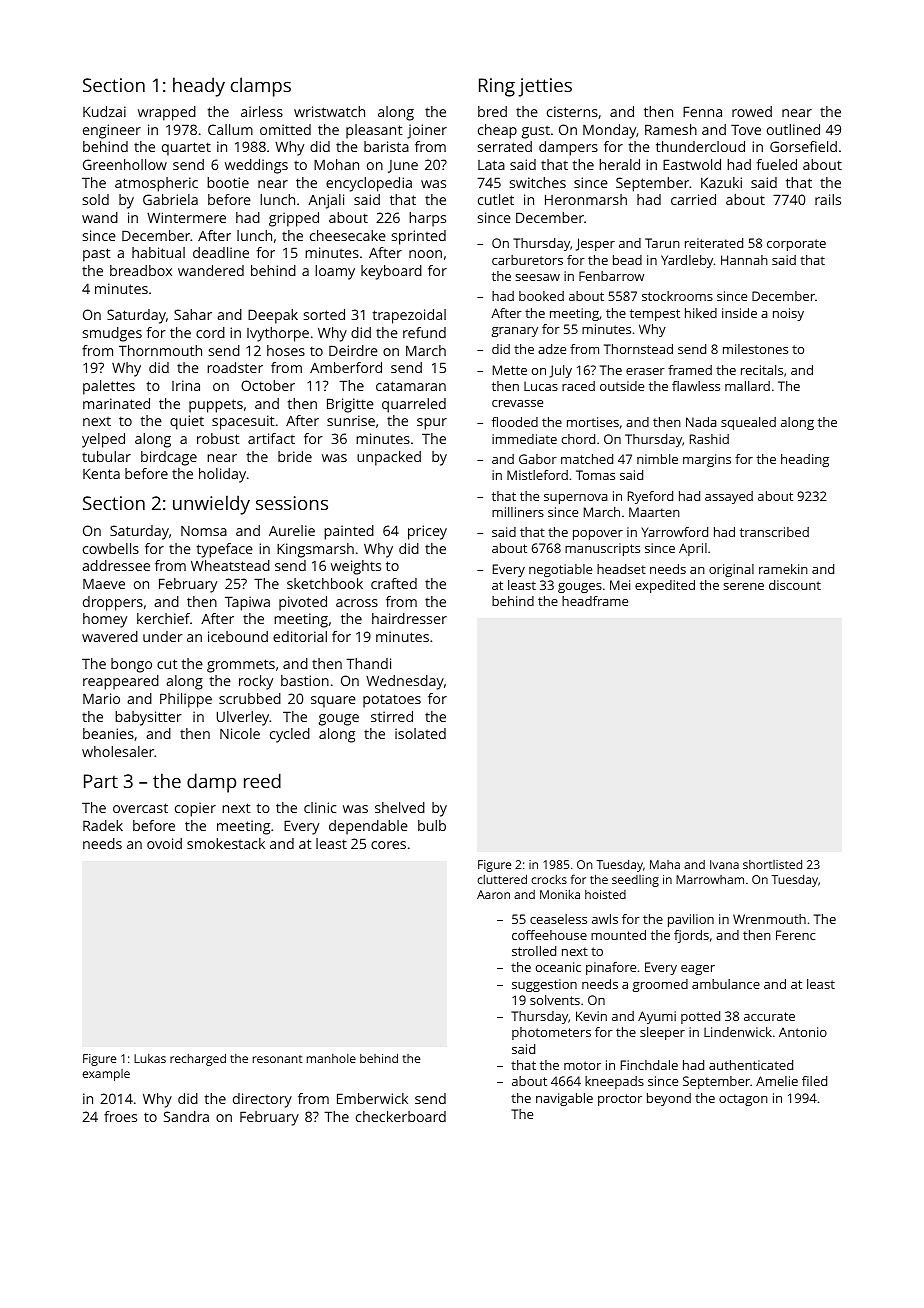 The width and height of the page is (924, 1308). What do you see at coordinates (701, 422) in the page?
I see `Nada` at bounding box center [701, 422].
